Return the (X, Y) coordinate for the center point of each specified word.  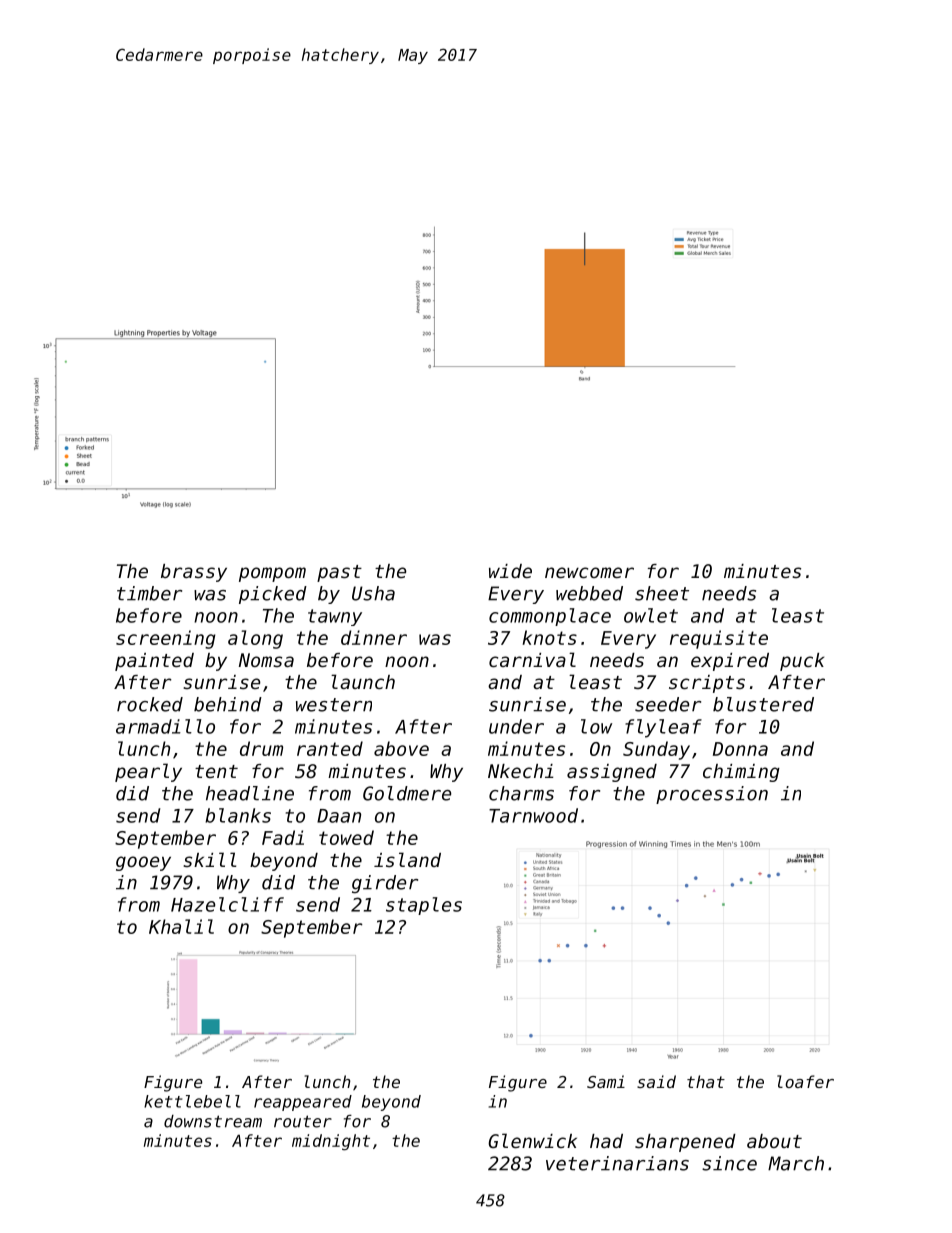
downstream (213, 1121)
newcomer (589, 572)
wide (510, 571)
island (407, 859)
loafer (805, 1081)
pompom (272, 574)
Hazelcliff (227, 904)
